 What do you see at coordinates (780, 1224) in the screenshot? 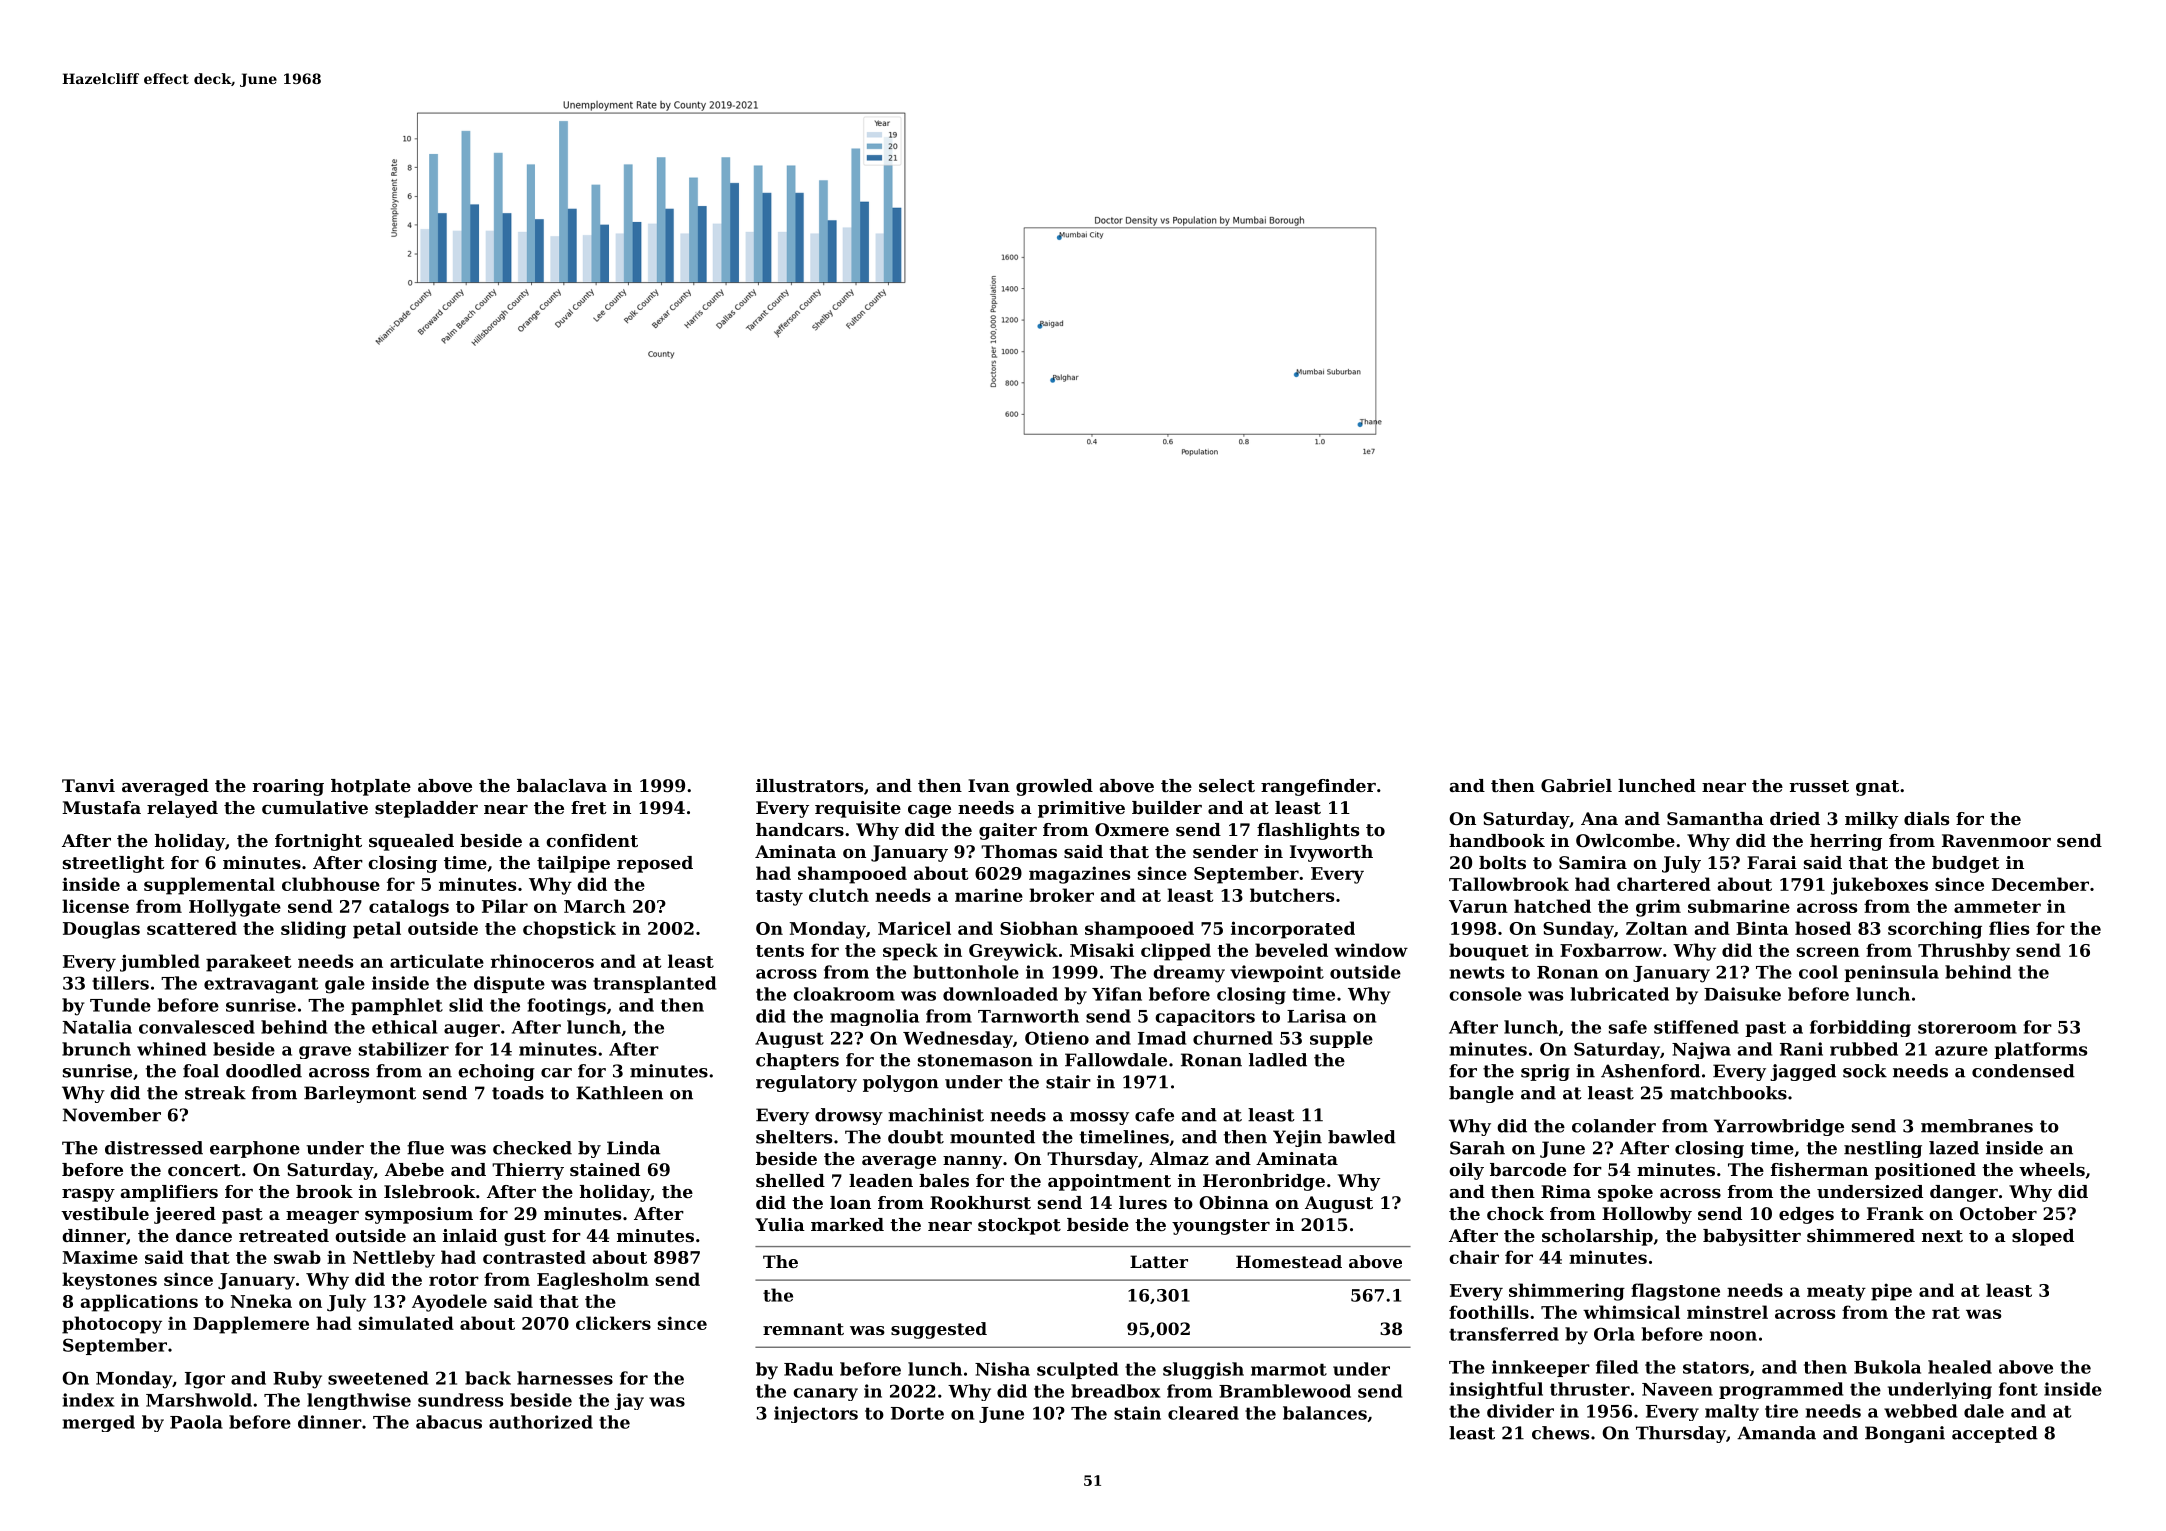
I see `Yulia` at bounding box center [780, 1224].
